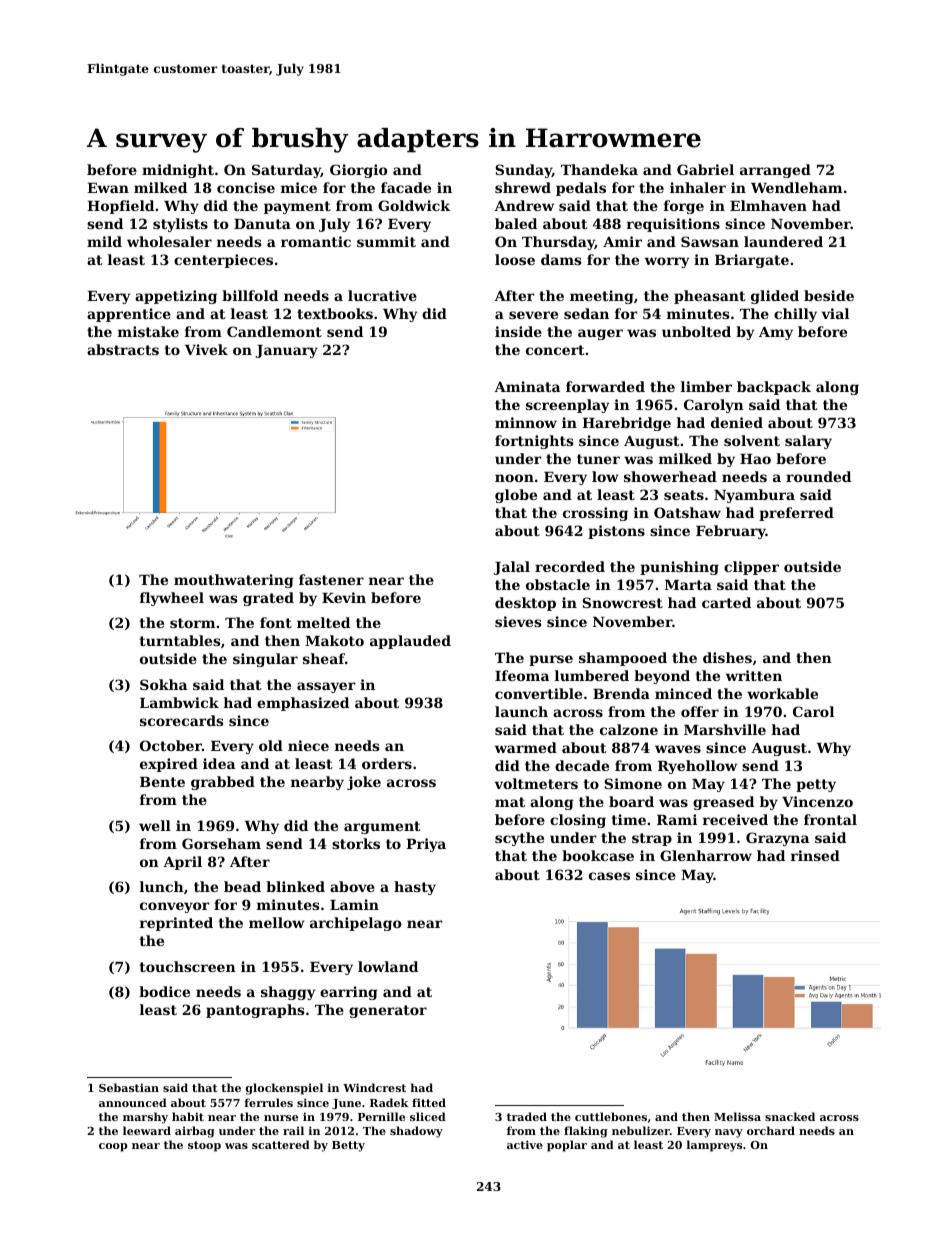 This screenshot has height=1233, width=952. Describe the element at coordinates (204, 1146) in the screenshot. I see `stoop` at that location.
